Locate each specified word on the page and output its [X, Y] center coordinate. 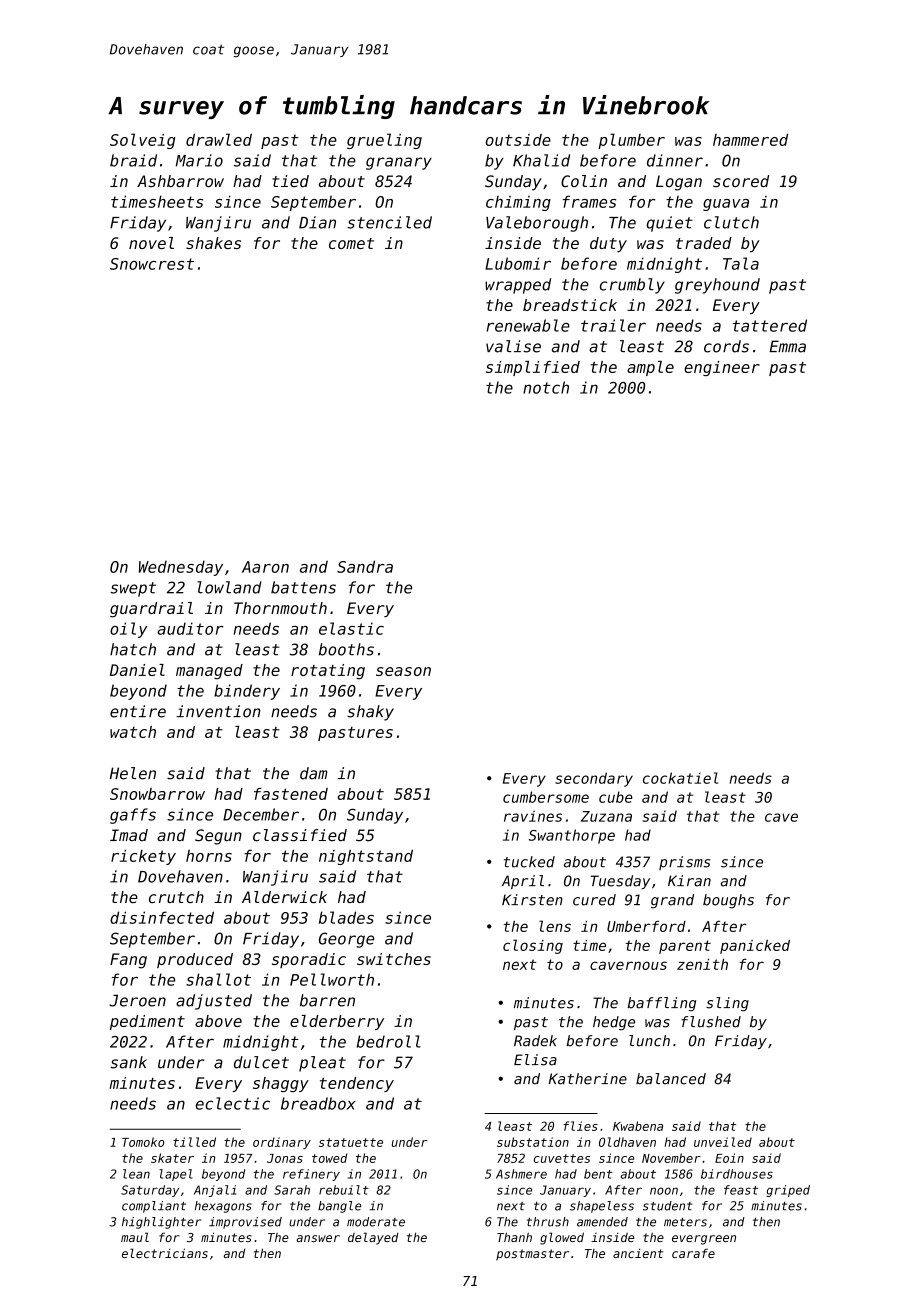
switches [394, 959]
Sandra [365, 566]
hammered [750, 140]
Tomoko [143, 1142]
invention [218, 711]
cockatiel [680, 778]
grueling [384, 141]
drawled [219, 139]
